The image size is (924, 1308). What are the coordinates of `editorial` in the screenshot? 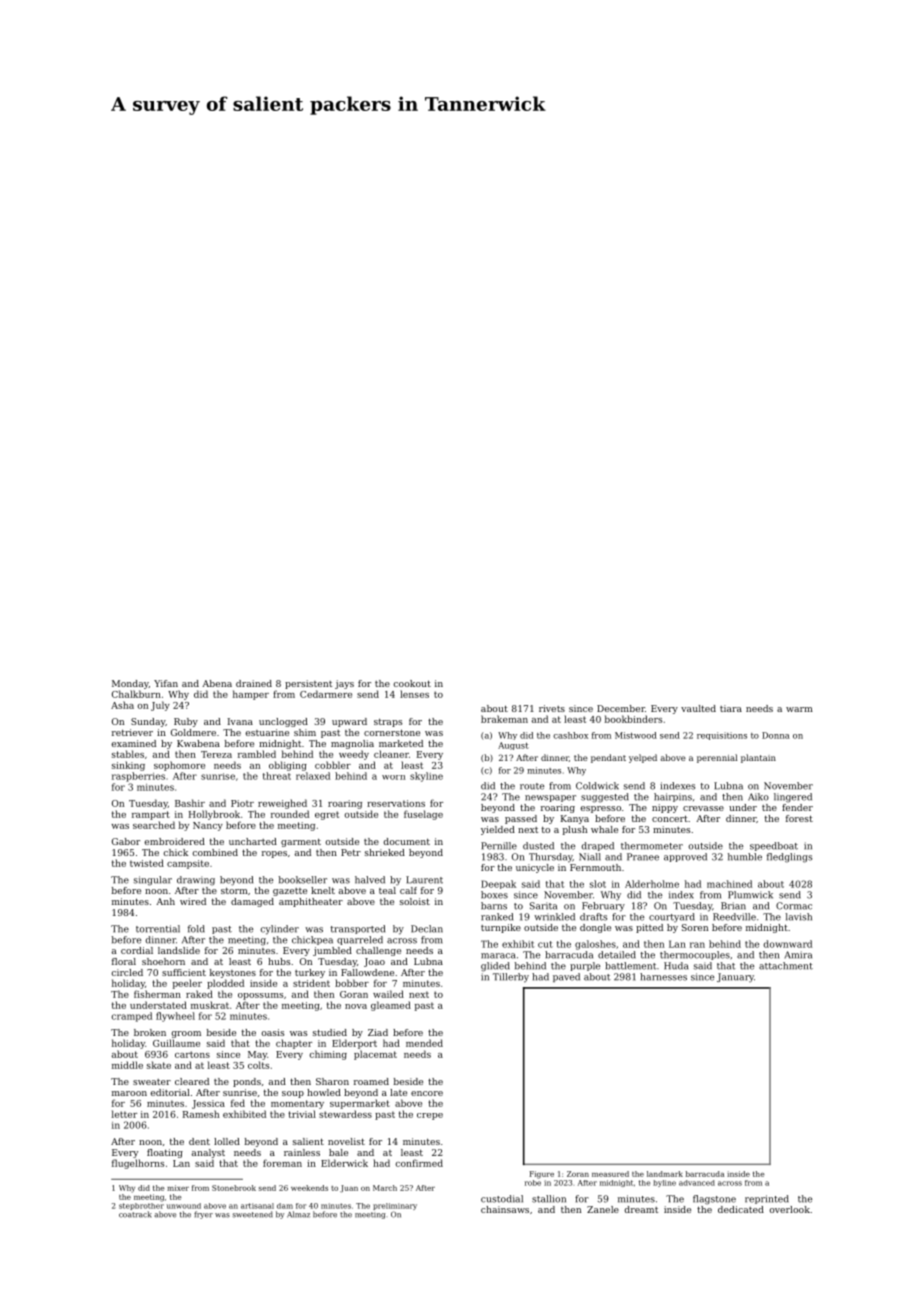 It's located at (170, 1092).
